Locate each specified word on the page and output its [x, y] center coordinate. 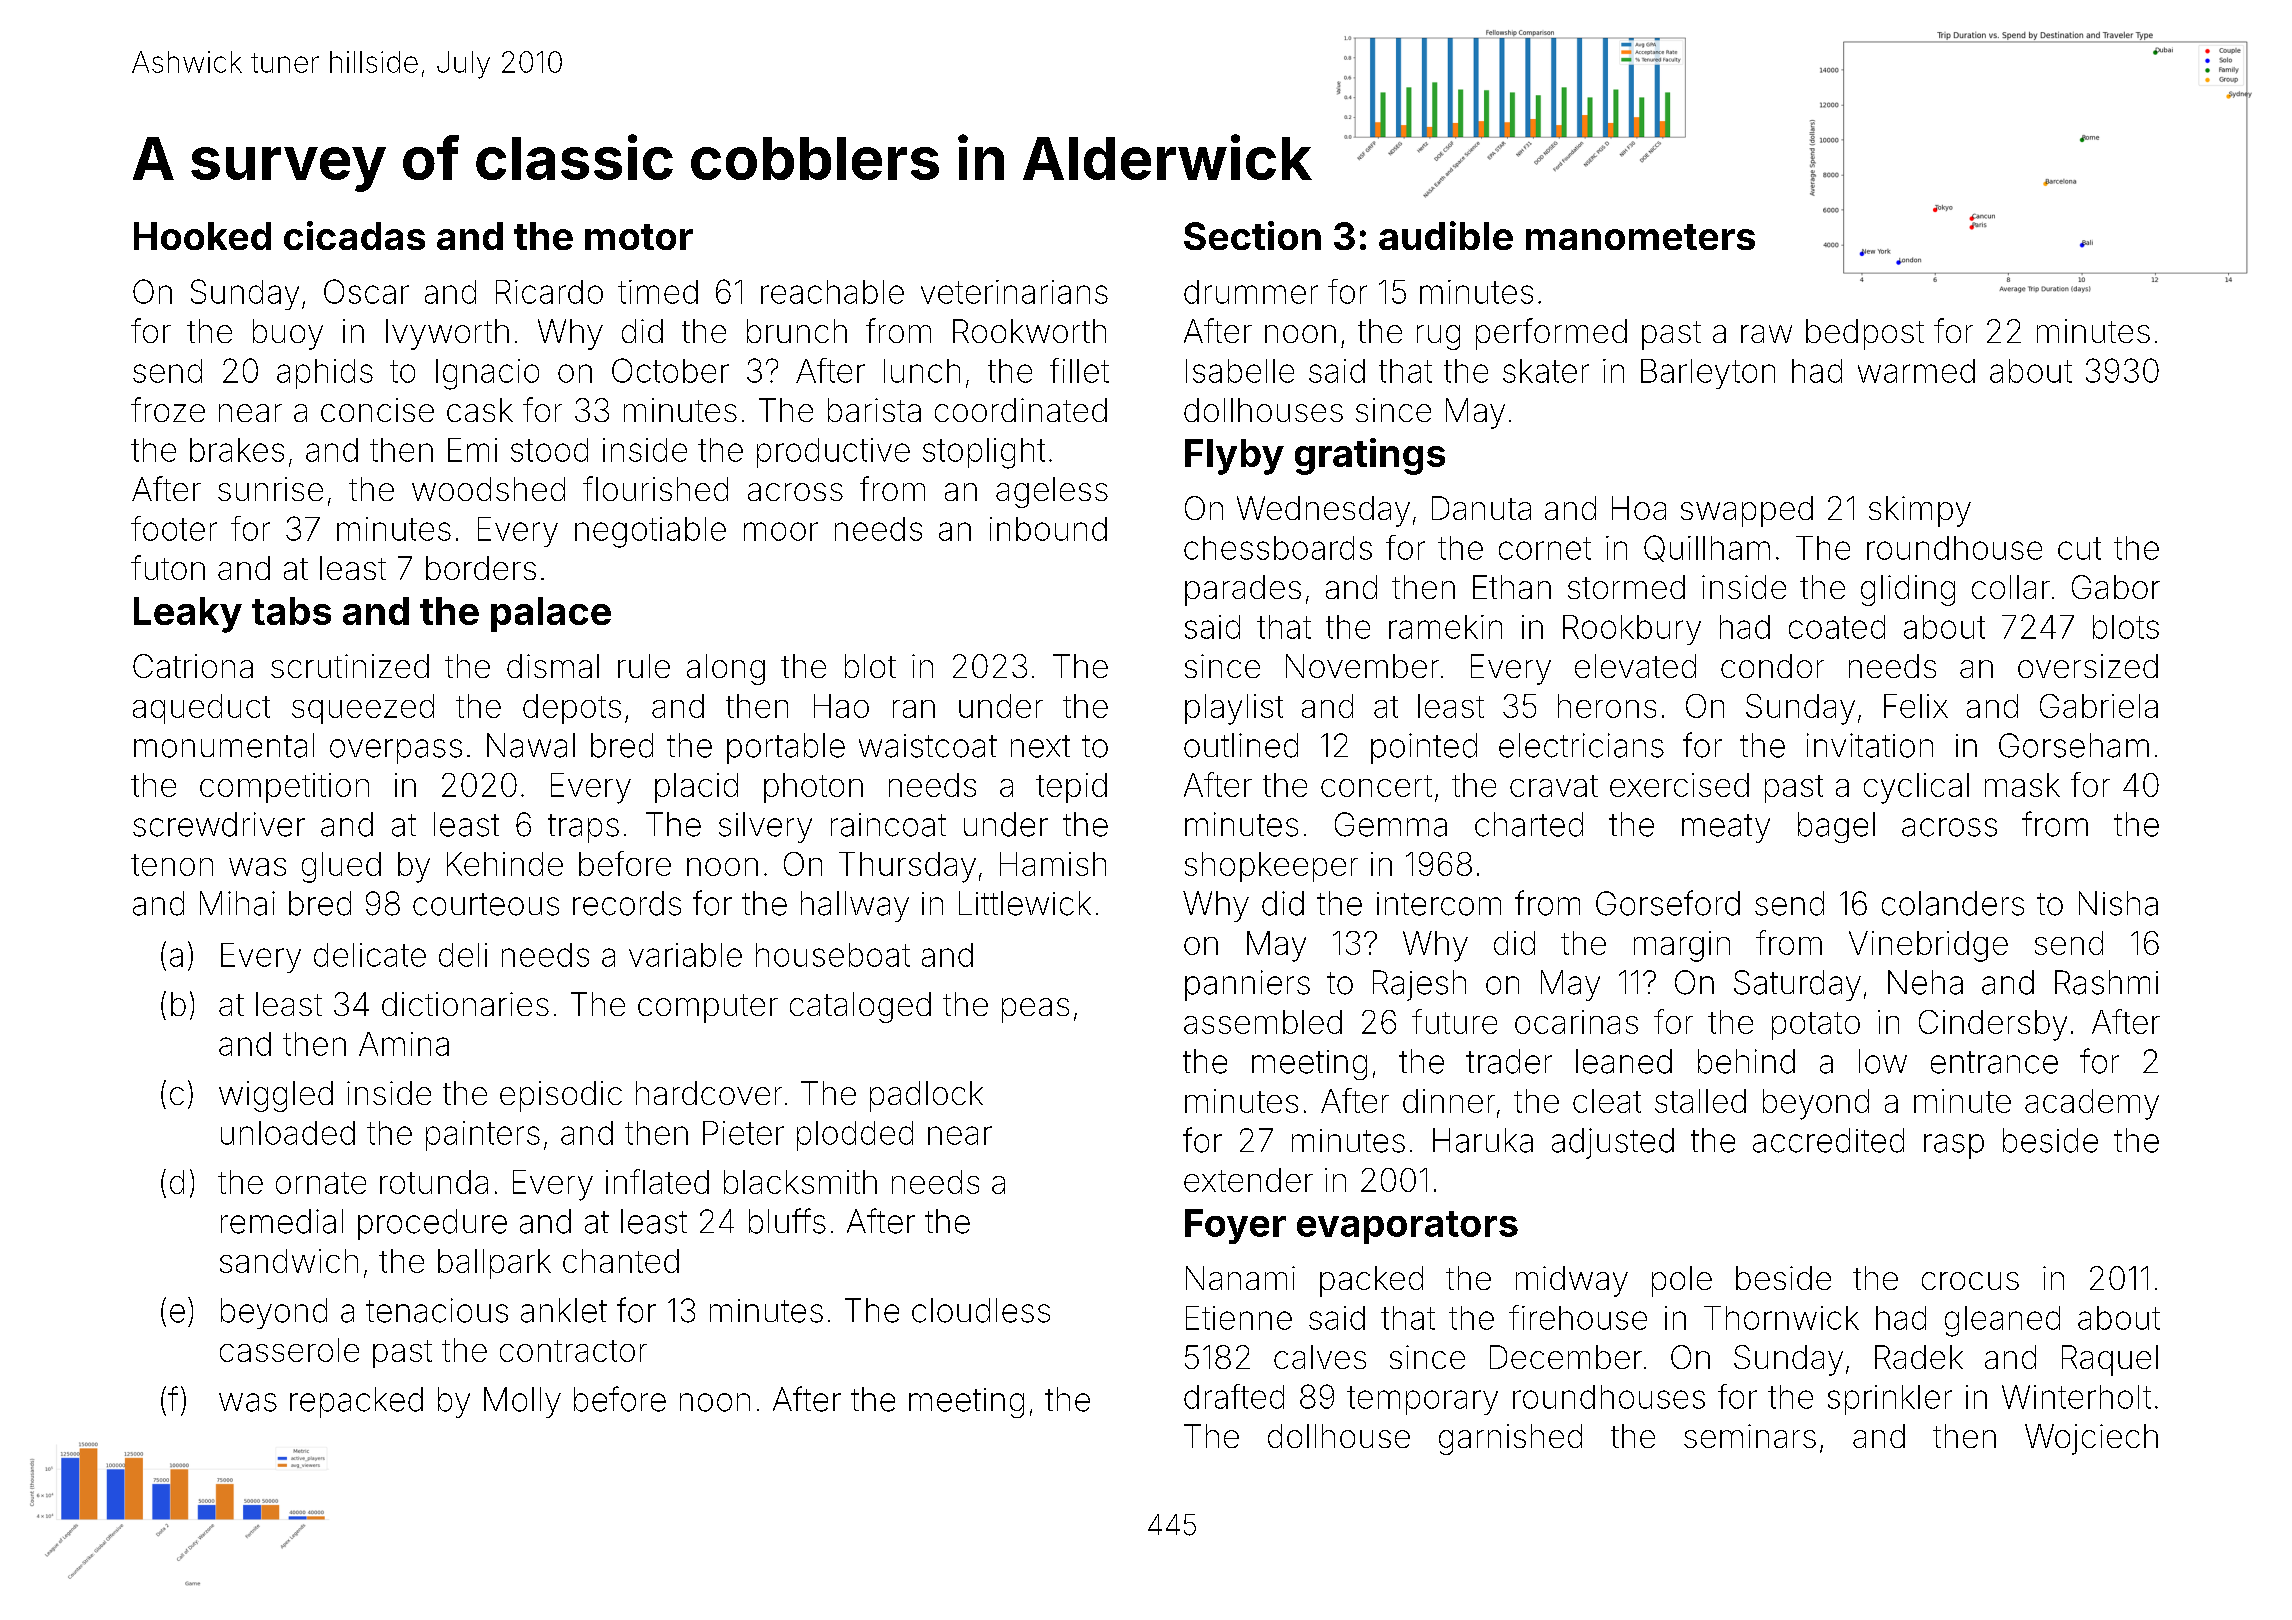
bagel [1836, 827]
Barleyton [1708, 374]
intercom [1439, 904]
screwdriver [219, 824]
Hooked [202, 236]
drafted [1234, 1396]
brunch [797, 331]
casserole [289, 1350]
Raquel [2110, 1360]
